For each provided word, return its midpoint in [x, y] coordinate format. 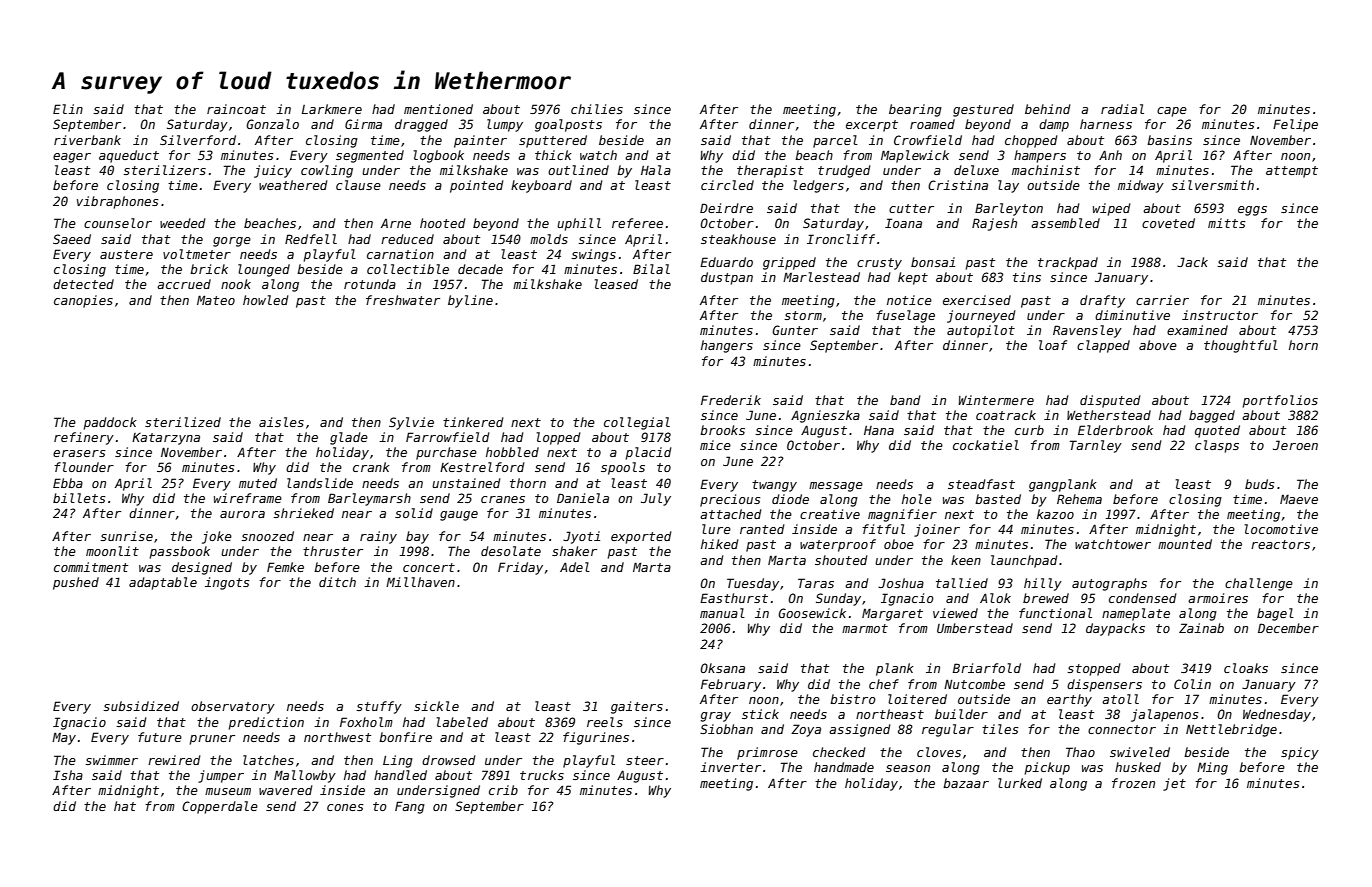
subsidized [141, 706]
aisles [281, 422]
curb [1029, 430]
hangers [727, 346]
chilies [597, 109]
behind [1048, 109]
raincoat [236, 109]
